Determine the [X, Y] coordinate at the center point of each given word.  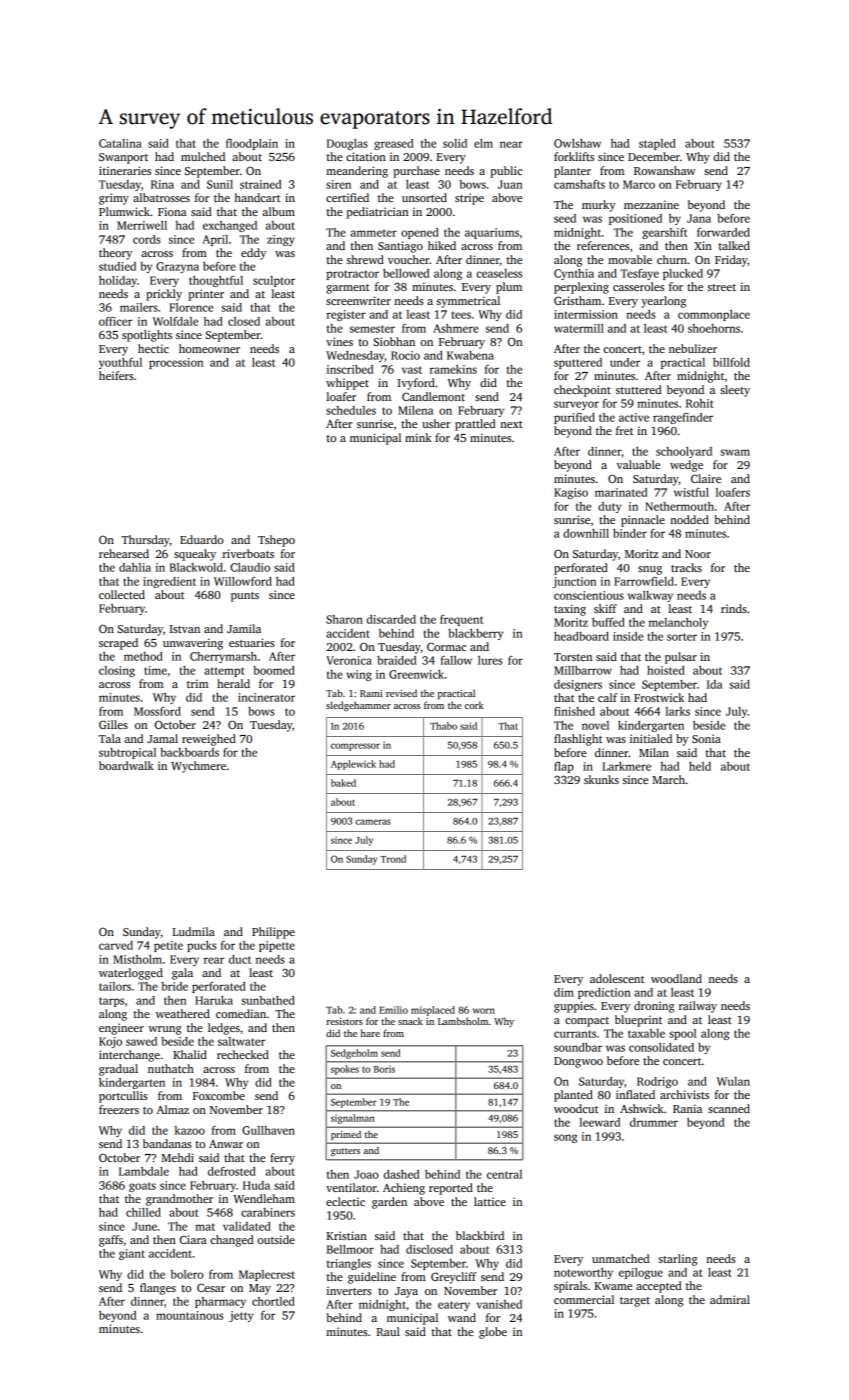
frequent [461, 620]
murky [598, 206]
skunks [601, 779]
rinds [734, 608]
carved [116, 945]
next [511, 424]
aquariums [492, 233]
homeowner [209, 348]
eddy [253, 254]
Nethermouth [679, 506]
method [143, 656]
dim [564, 992]
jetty [241, 1316]
